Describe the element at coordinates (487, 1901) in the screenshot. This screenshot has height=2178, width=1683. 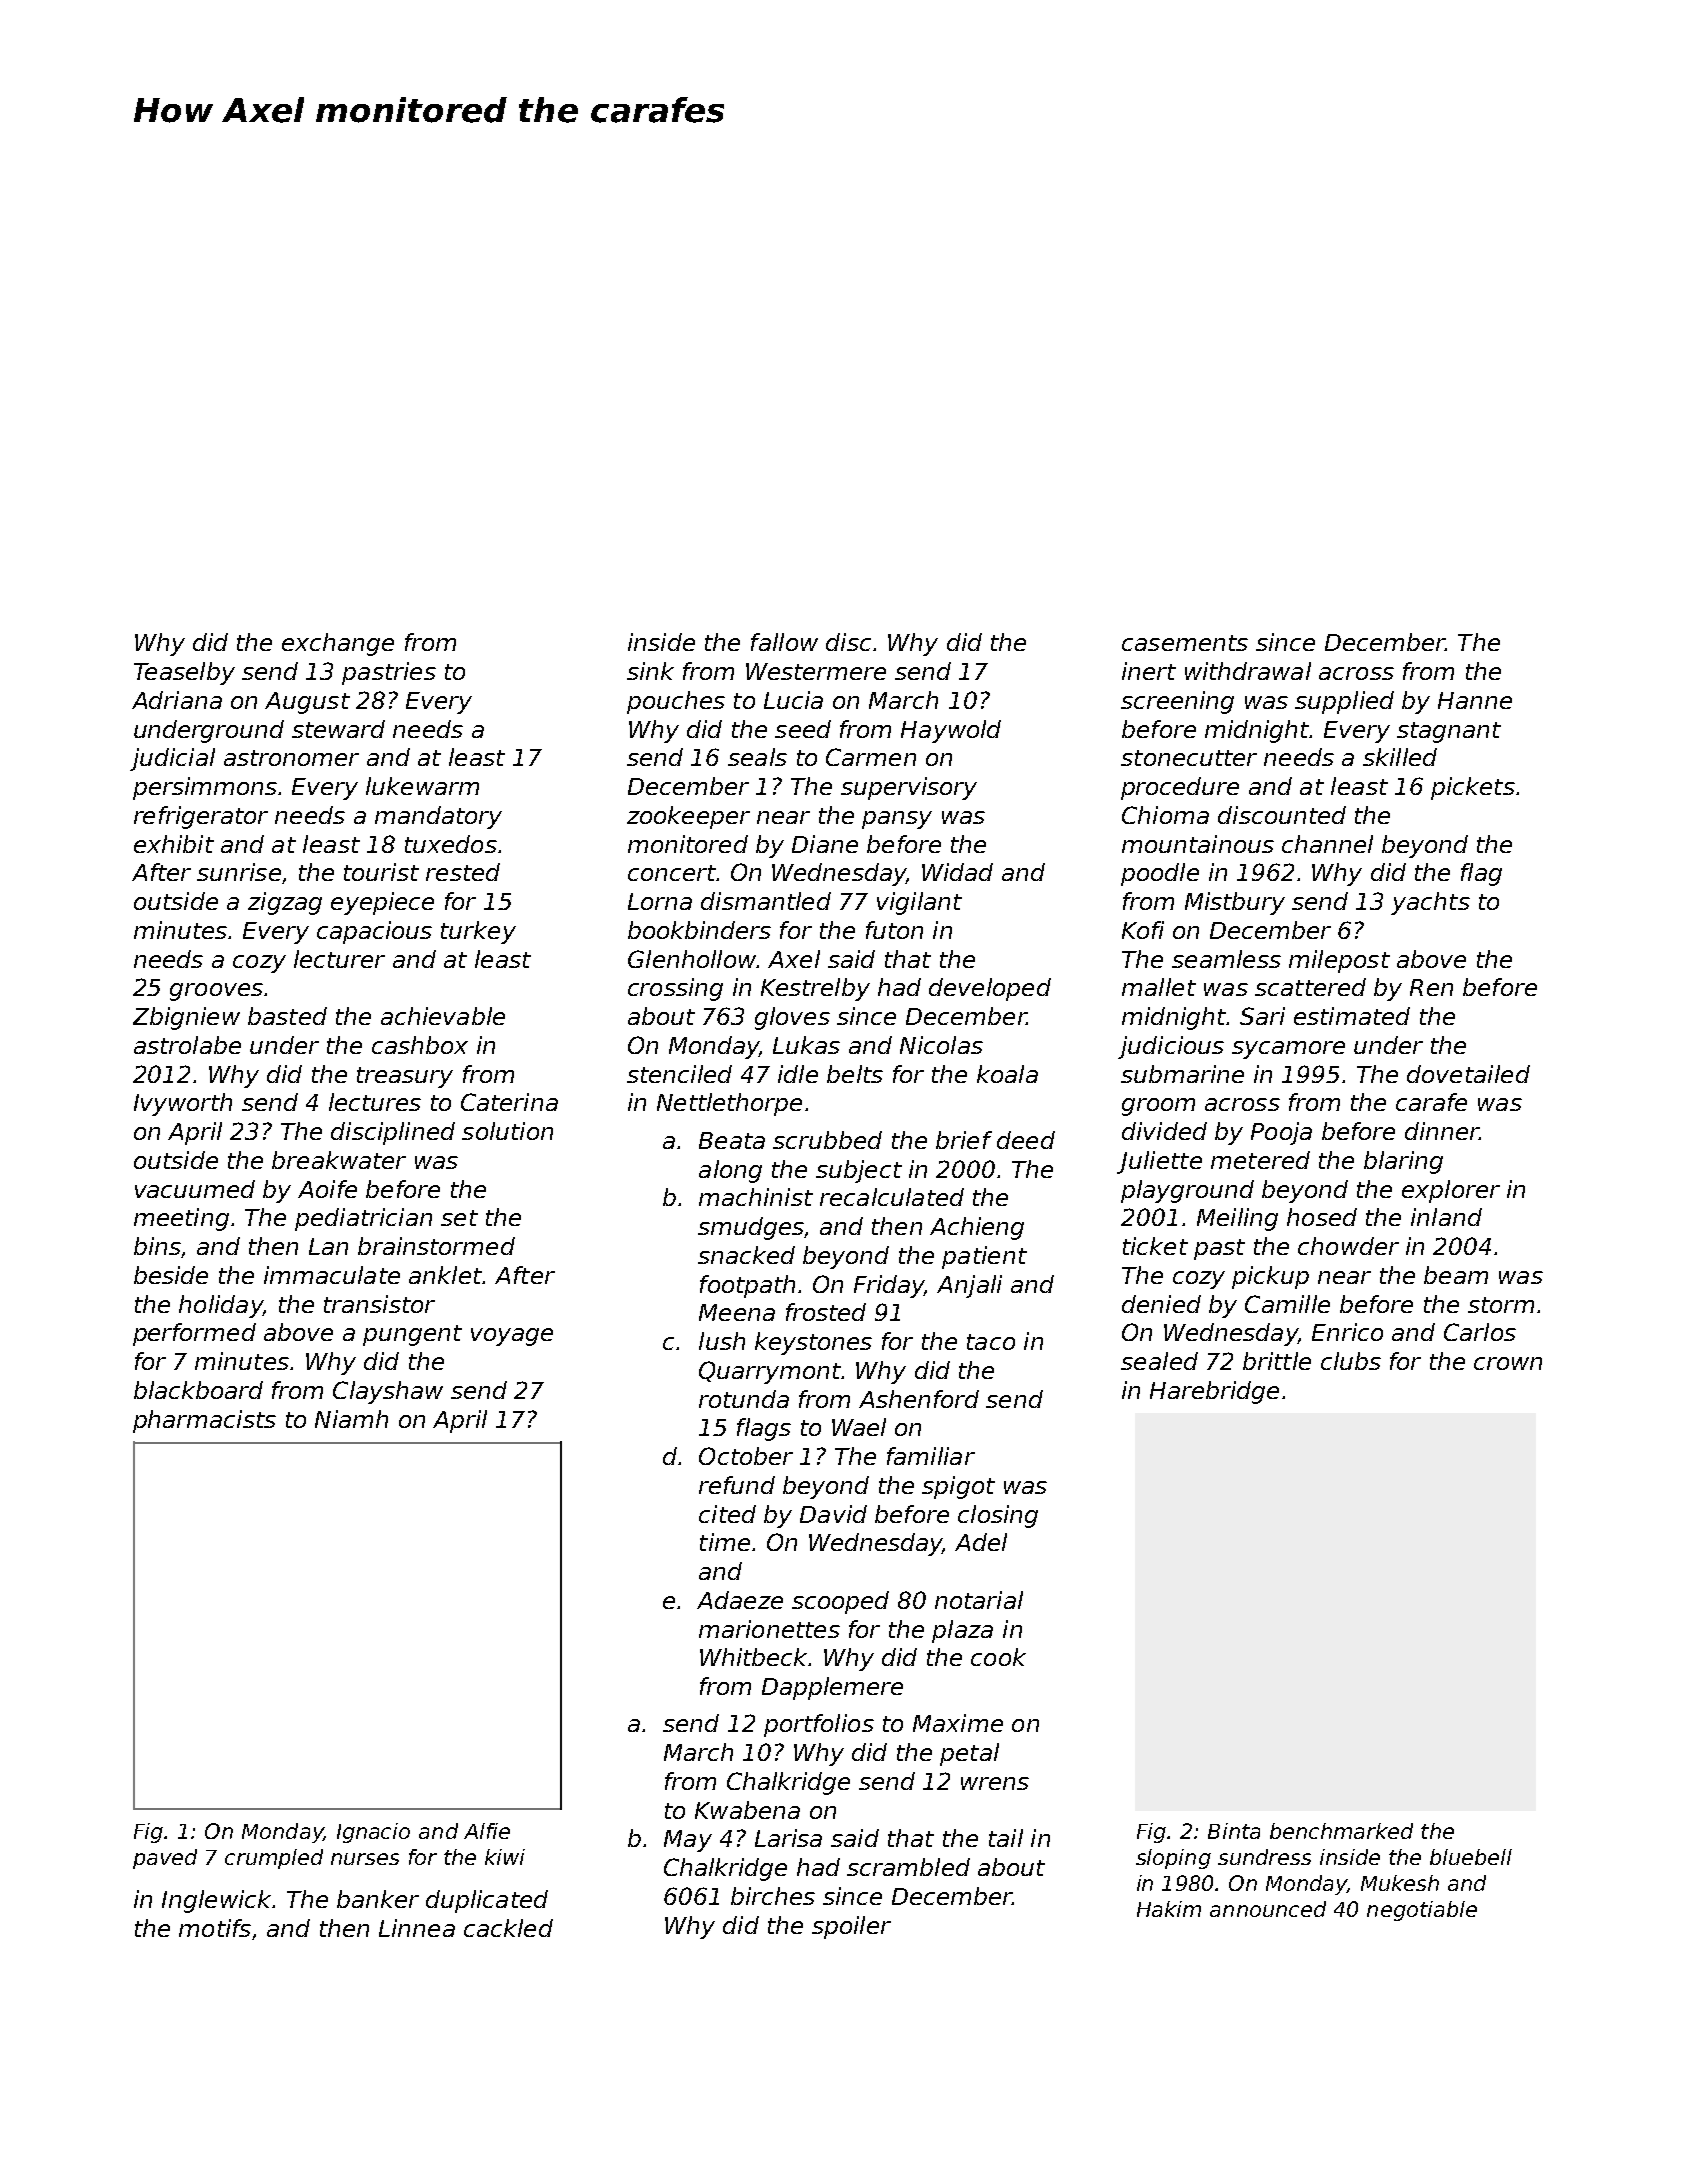
I see `duplicated` at that location.
